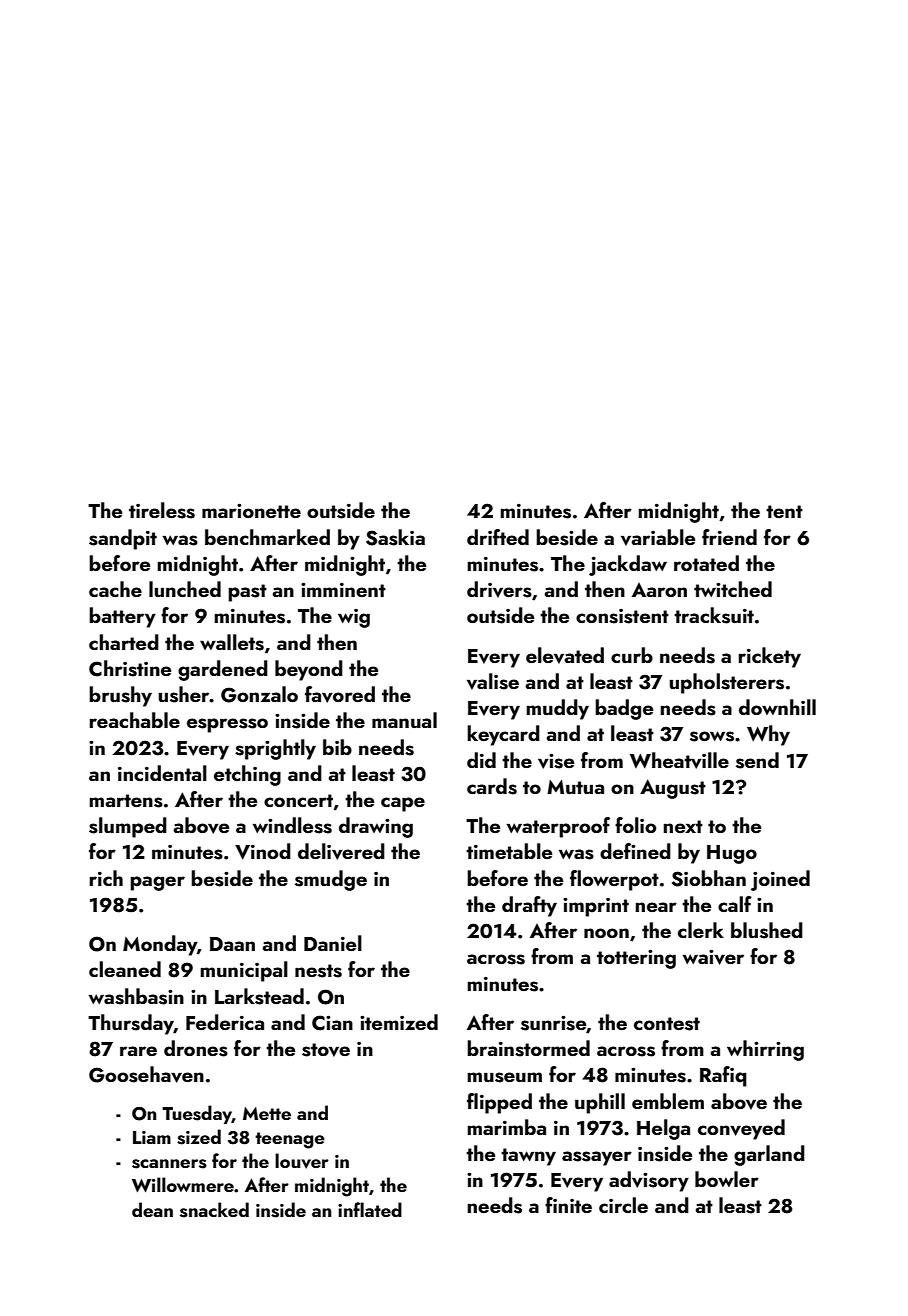  What do you see at coordinates (251, 510) in the image?
I see `marionette` at bounding box center [251, 510].
